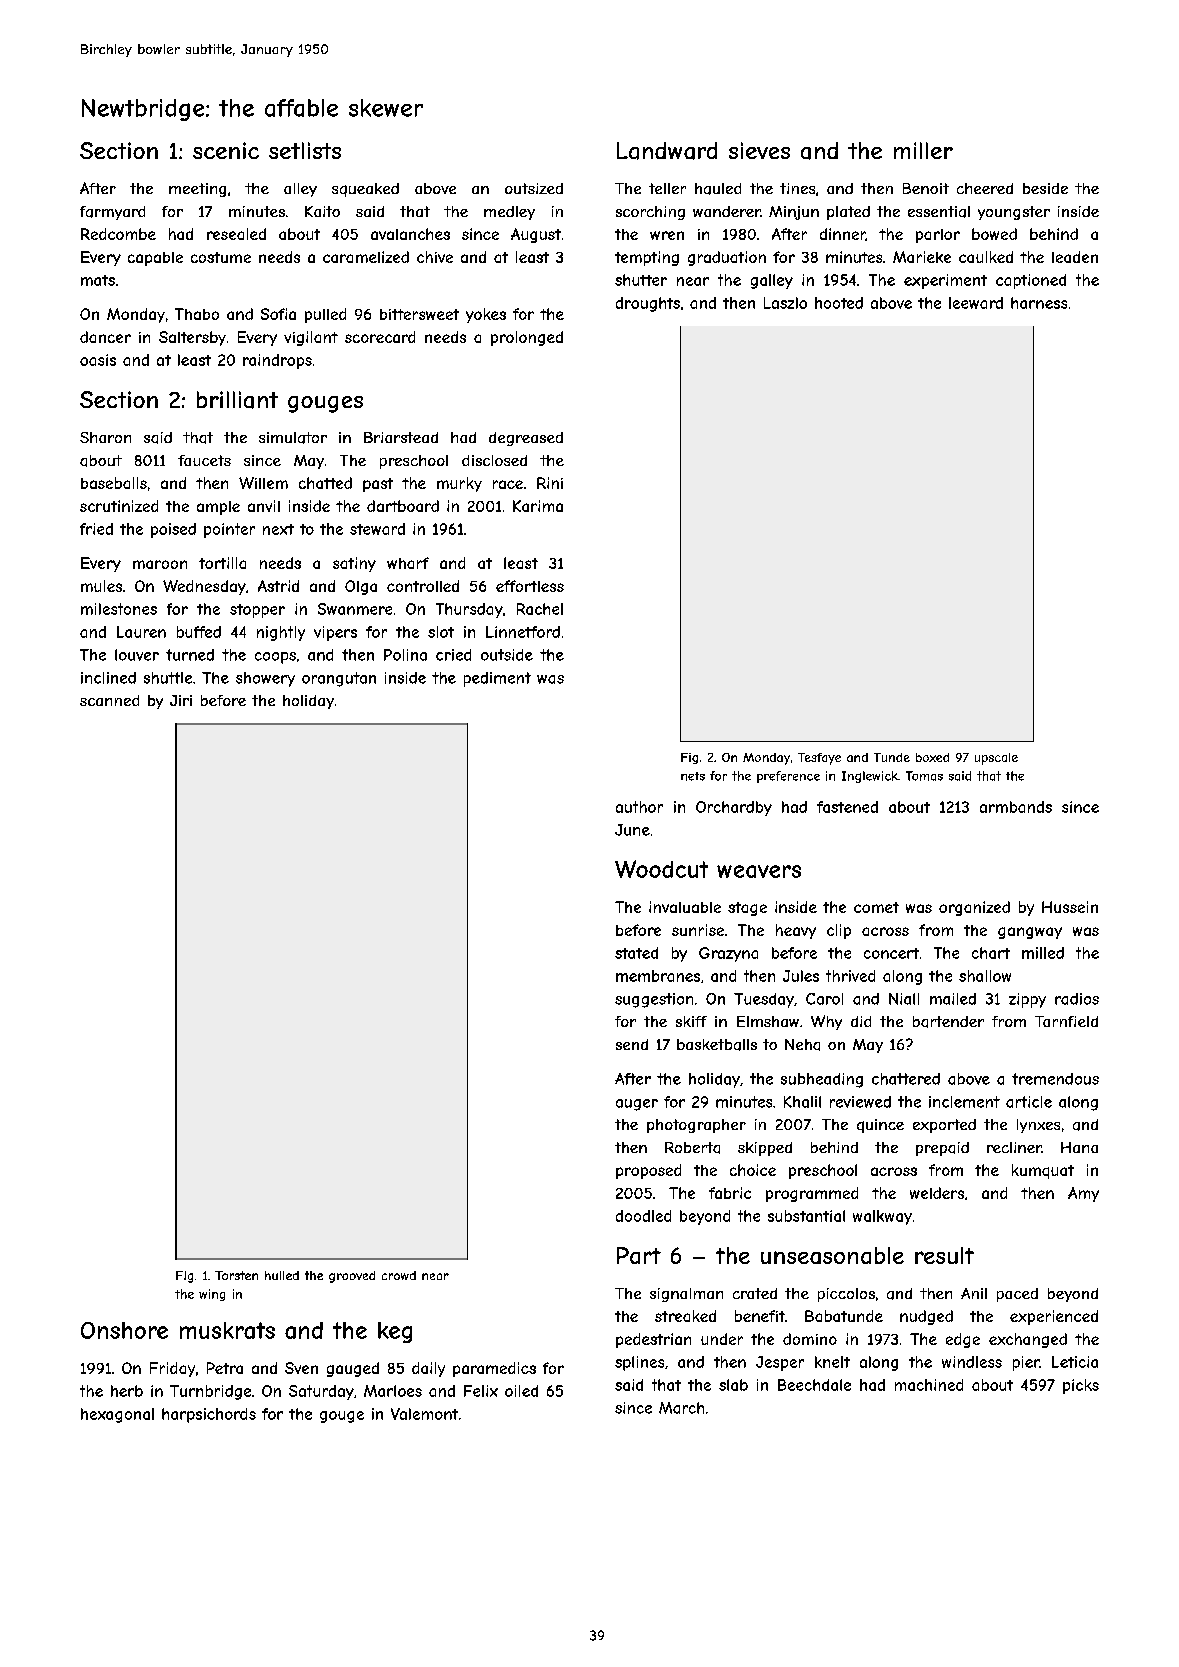  I want to click on photographer, so click(696, 1126).
